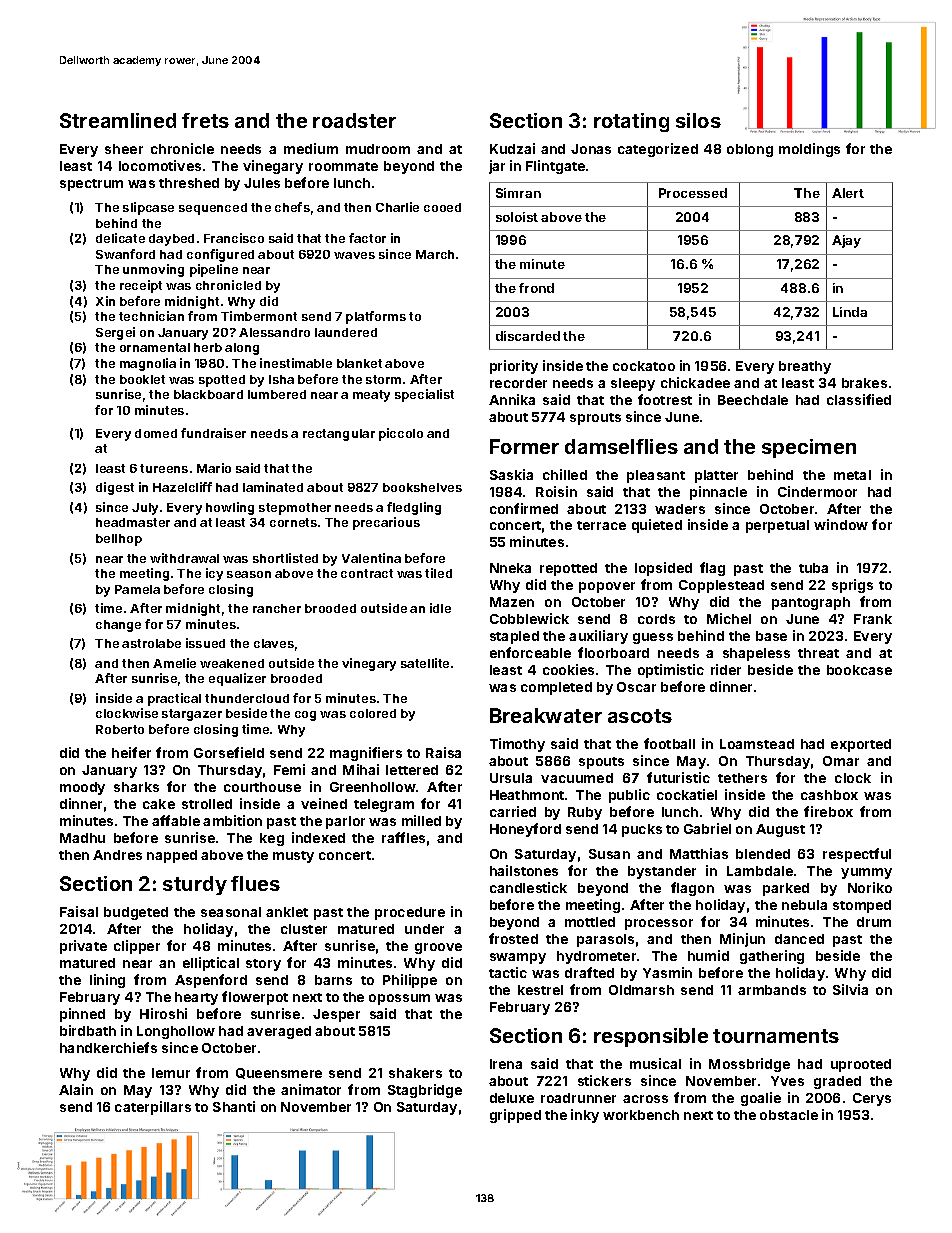 The image size is (952, 1233). Describe the element at coordinates (120, 238) in the image. I see `delicate` at that location.
